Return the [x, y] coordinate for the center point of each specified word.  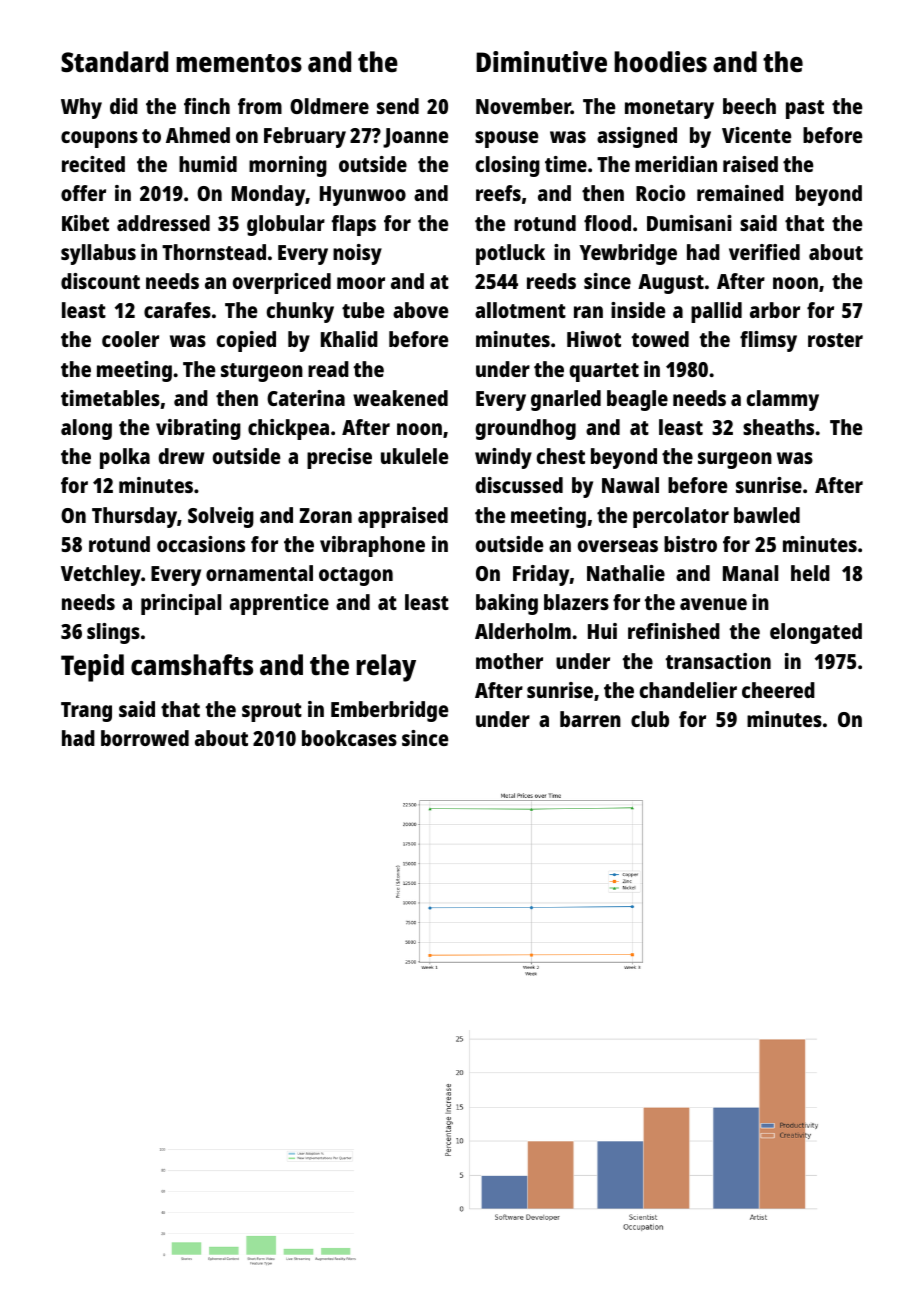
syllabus [98, 254]
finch [207, 106]
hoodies [660, 61]
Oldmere [329, 106]
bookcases [349, 738]
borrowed [145, 738]
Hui [602, 631]
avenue [713, 604]
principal [181, 604]
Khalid [349, 339]
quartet [604, 372]
